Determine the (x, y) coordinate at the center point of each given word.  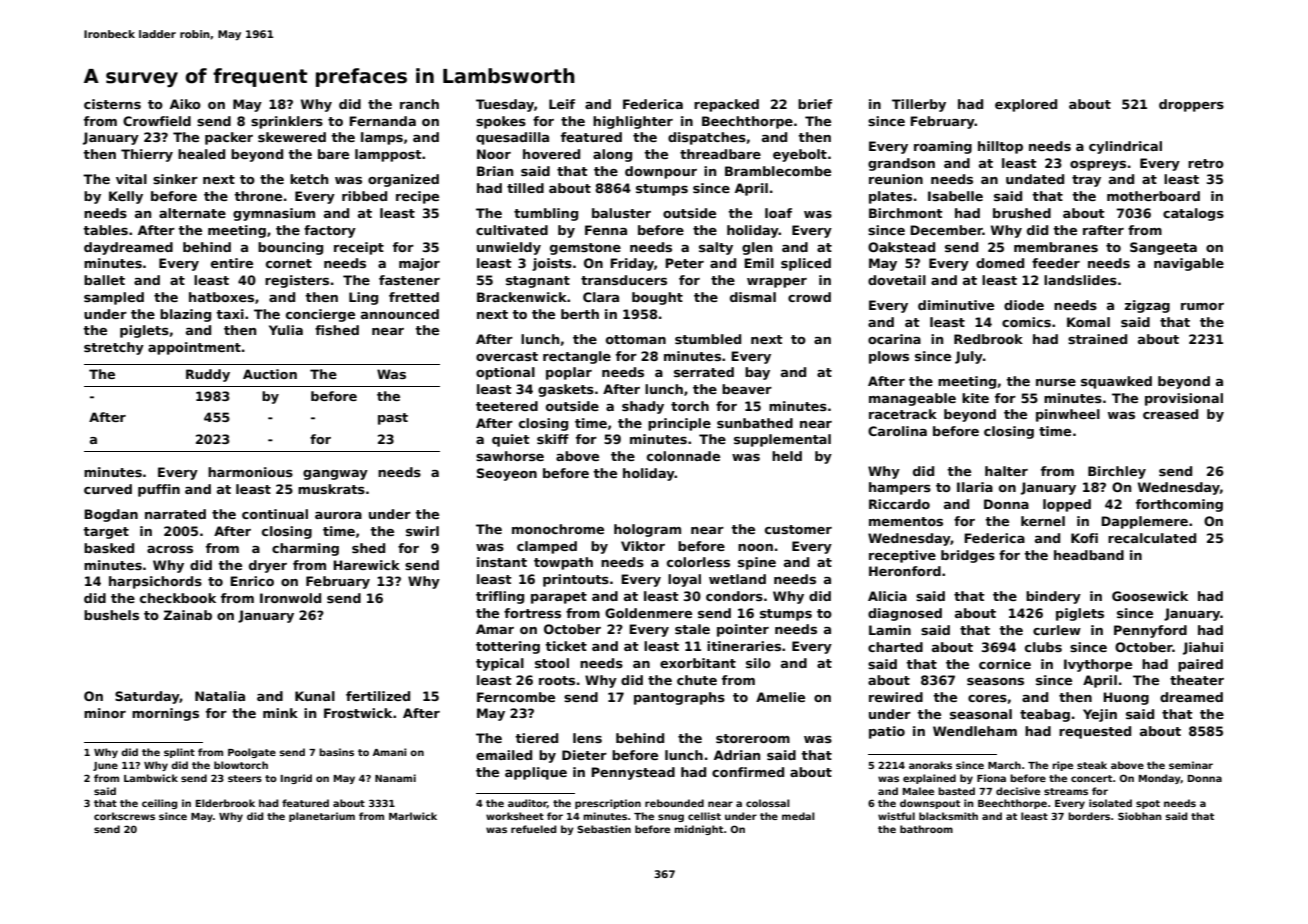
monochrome (558, 529)
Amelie (780, 697)
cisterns (112, 104)
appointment (194, 348)
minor (105, 713)
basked (109, 548)
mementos (906, 521)
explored (1026, 105)
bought (657, 298)
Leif (562, 104)
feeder (1056, 263)
